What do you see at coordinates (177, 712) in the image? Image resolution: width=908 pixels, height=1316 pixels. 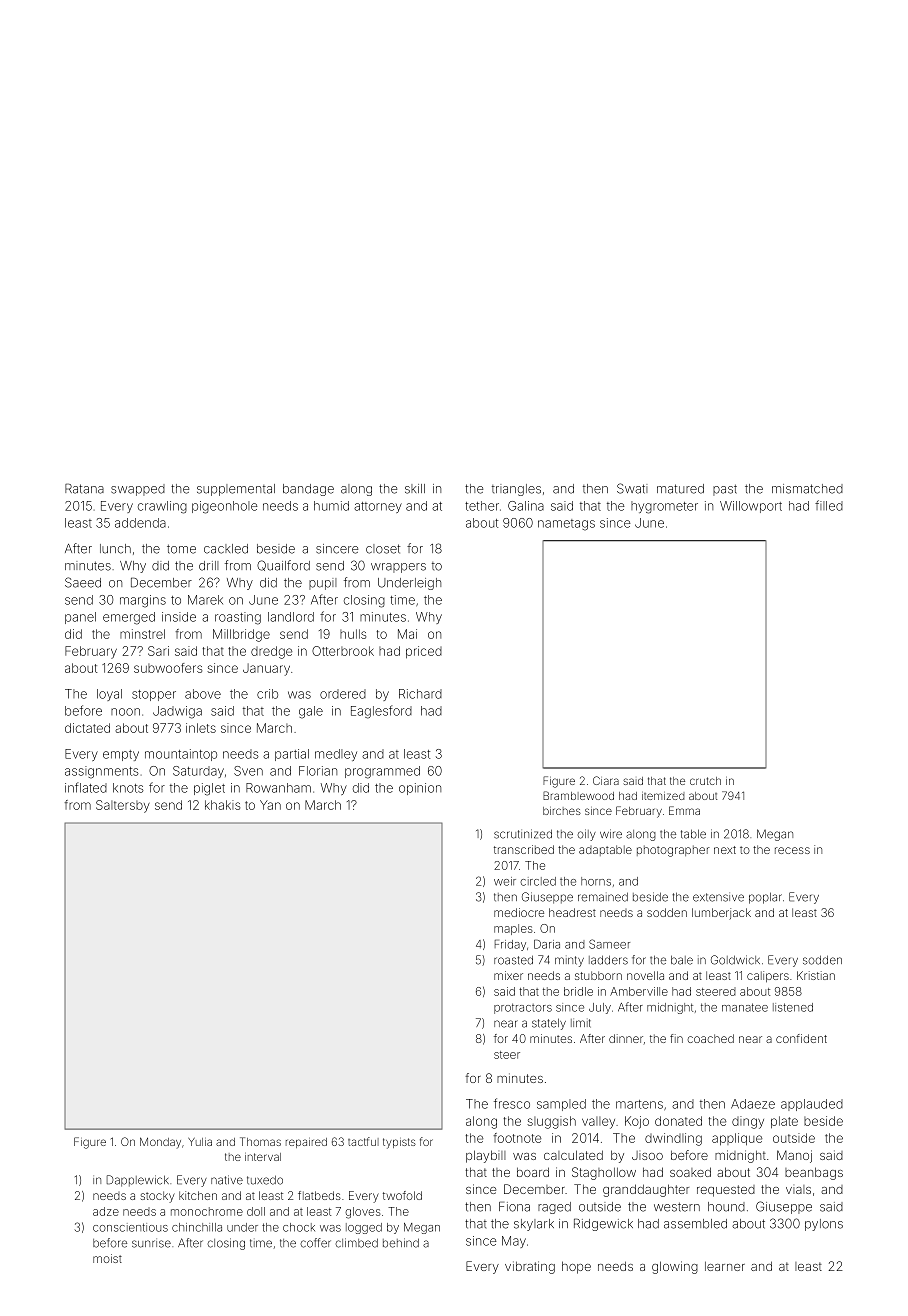 I see `Jadwiga` at bounding box center [177, 712].
